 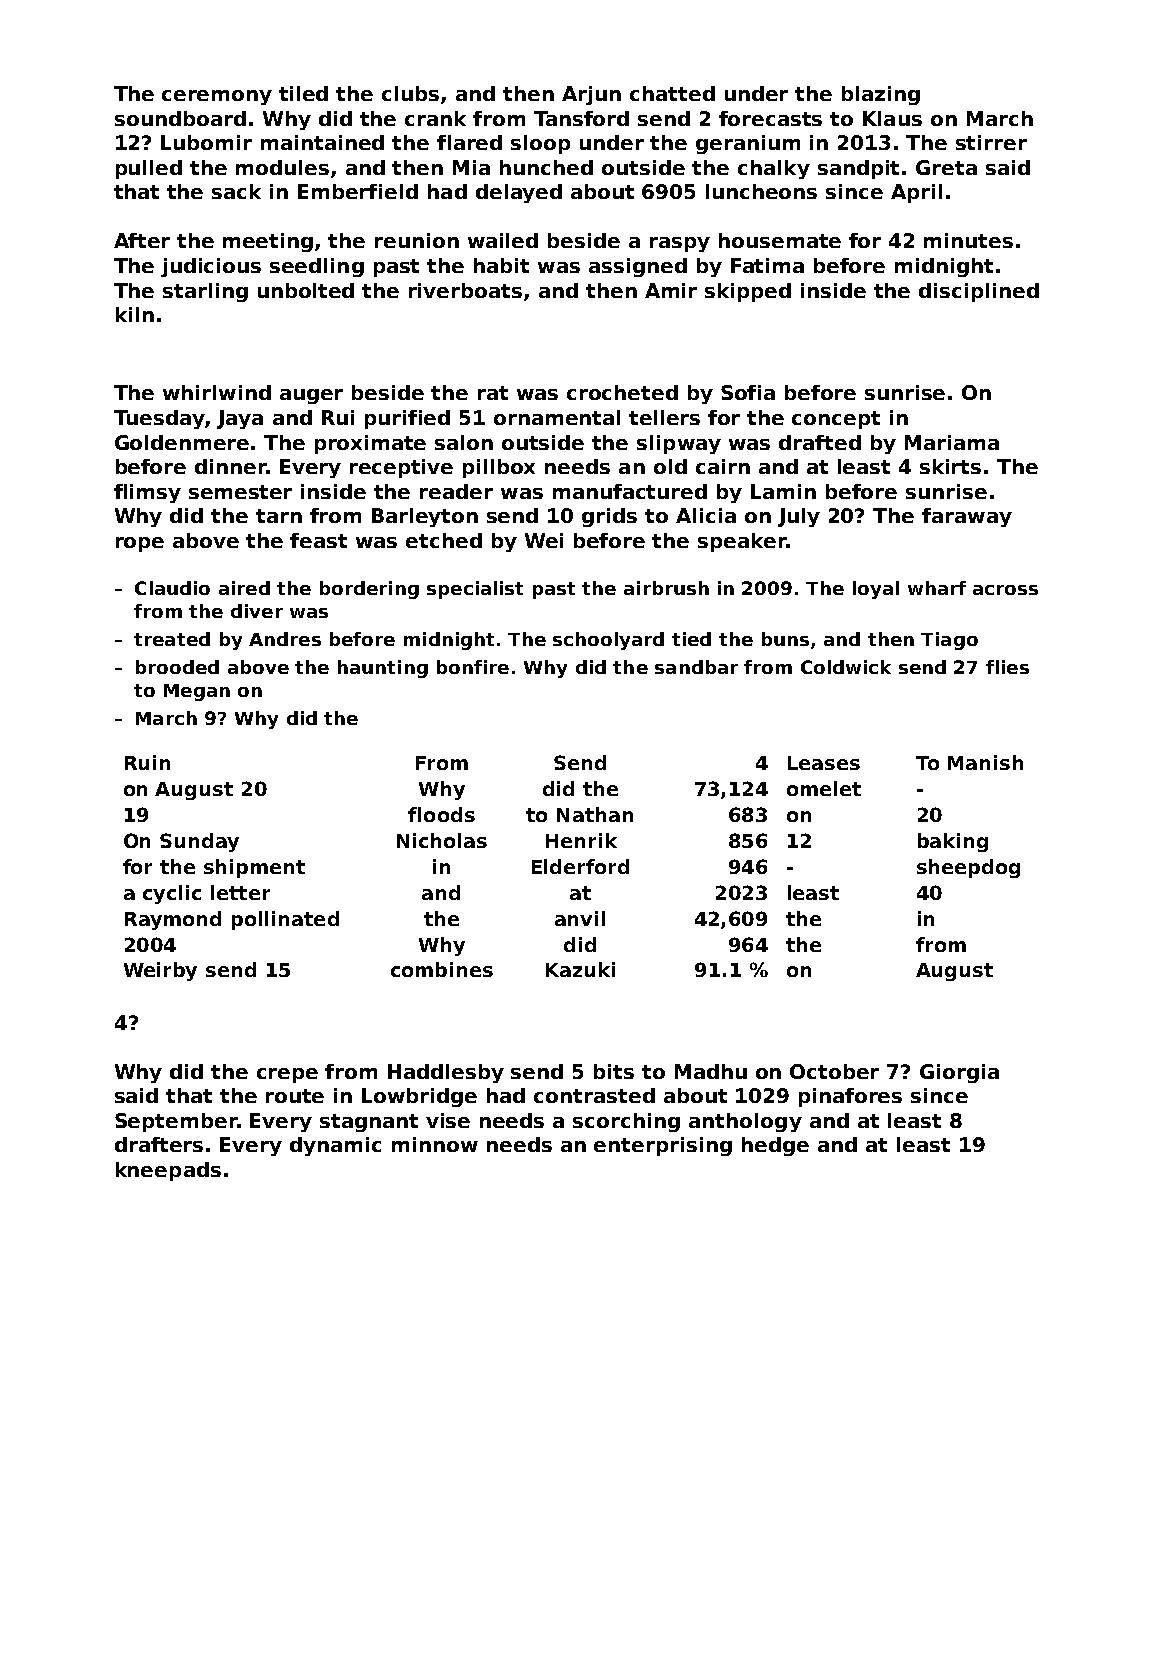 What do you see at coordinates (168, 1171) in the screenshot?
I see `kneepads` at bounding box center [168, 1171].
